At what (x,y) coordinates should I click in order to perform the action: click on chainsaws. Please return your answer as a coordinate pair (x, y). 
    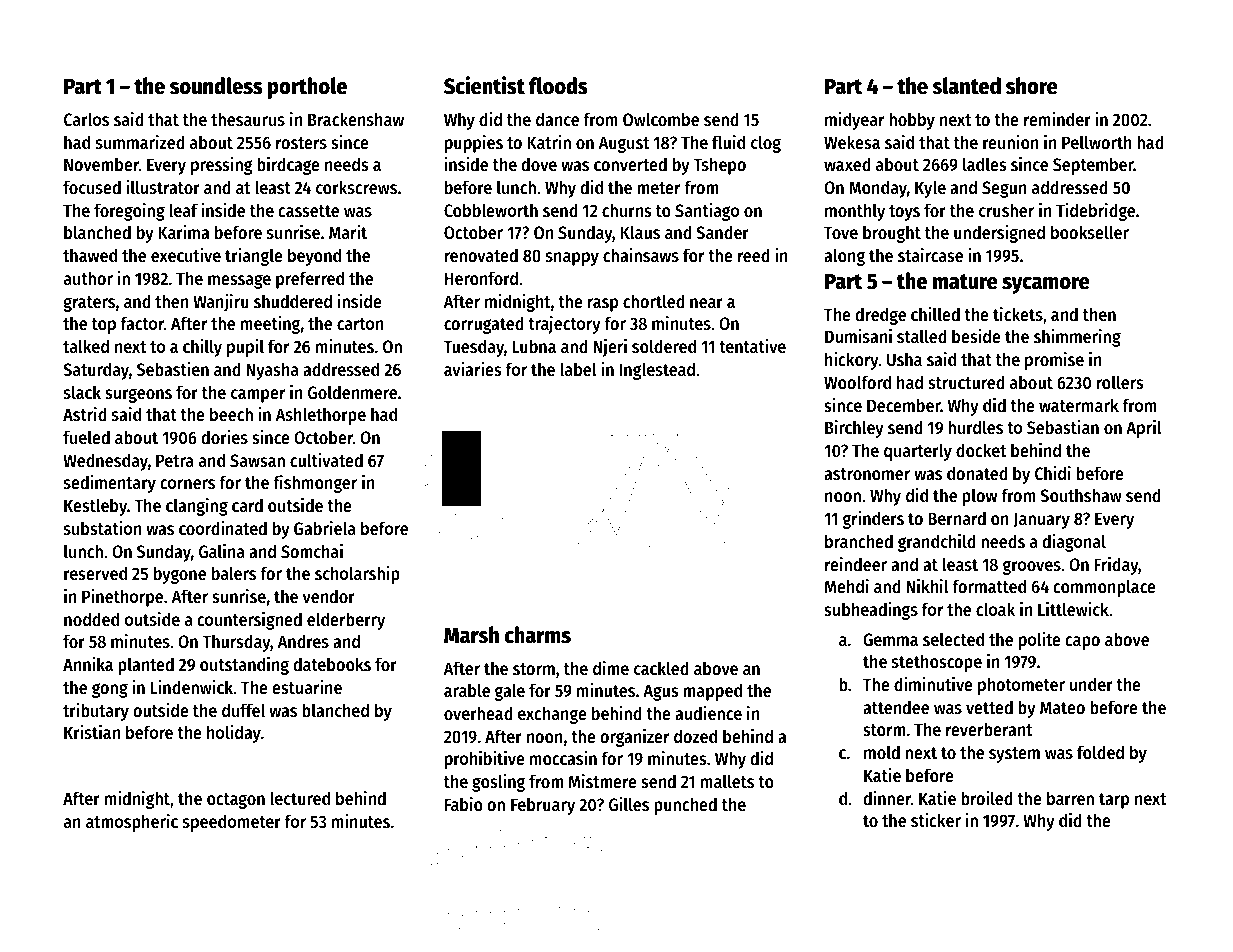
    Looking at the image, I should click on (641, 255).
